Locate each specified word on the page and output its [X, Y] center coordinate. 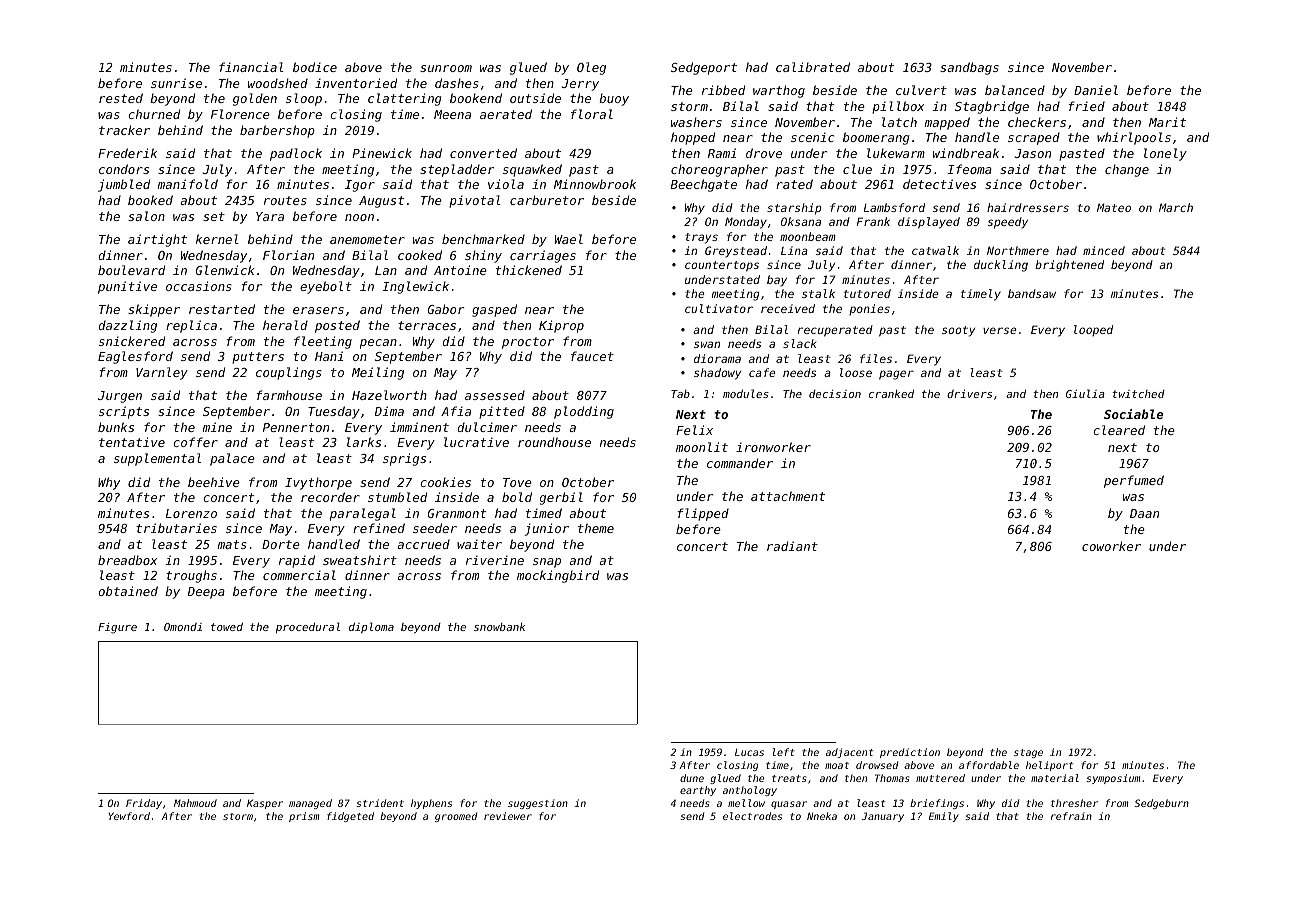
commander [740, 463]
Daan [1144, 513]
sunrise [176, 83]
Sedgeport [704, 68]
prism [304, 817]
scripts [124, 412]
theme [596, 528]
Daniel [1096, 90]
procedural [308, 627]
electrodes [752, 816]
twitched [1138, 394]
